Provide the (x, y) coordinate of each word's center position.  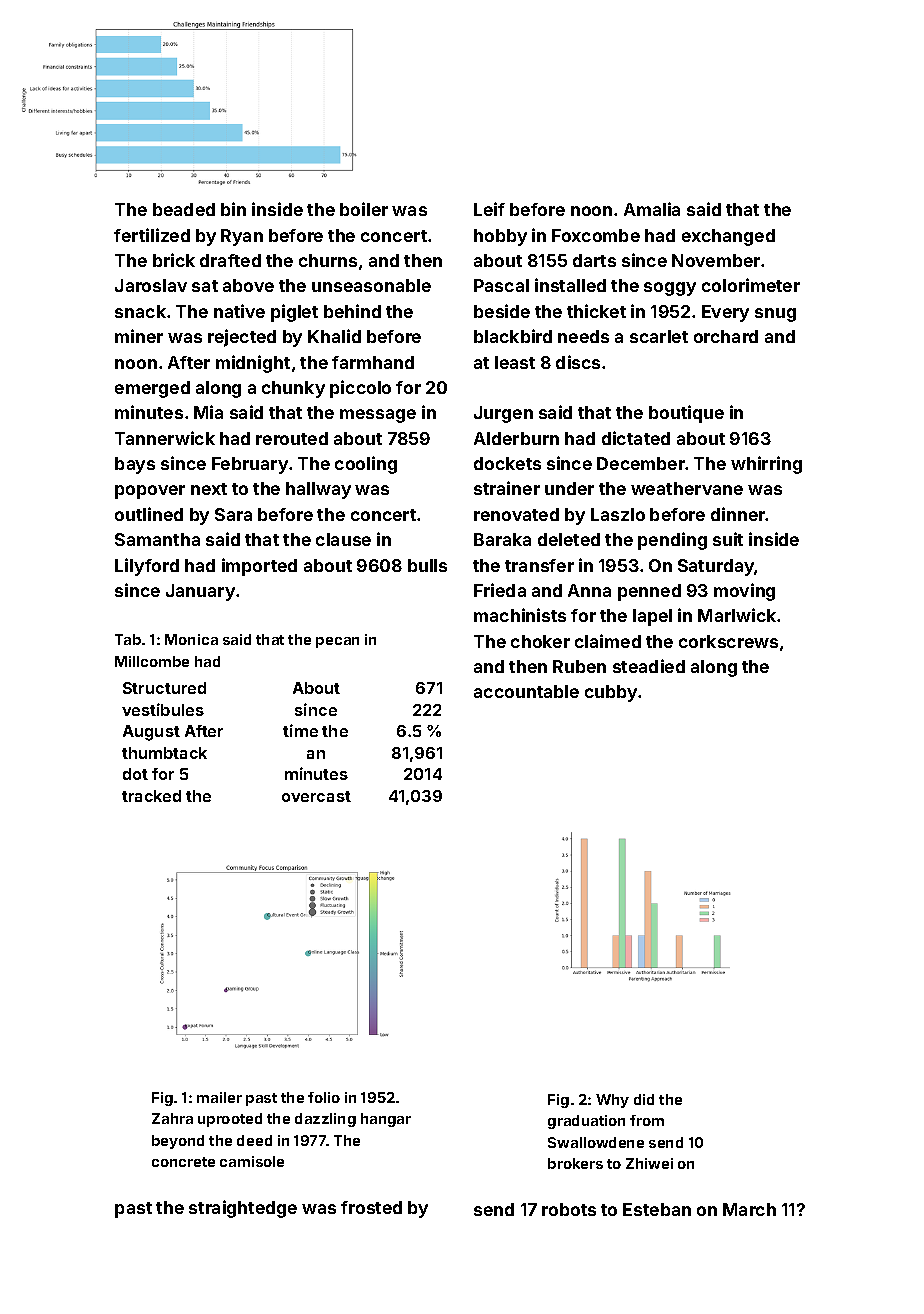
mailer (219, 1097)
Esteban (657, 1209)
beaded (184, 209)
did (644, 1099)
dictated (636, 438)
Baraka (502, 539)
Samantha (157, 539)
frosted (371, 1207)
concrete (183, 1162)
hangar (386, 1120)
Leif (489, 209)
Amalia (652, 209)
